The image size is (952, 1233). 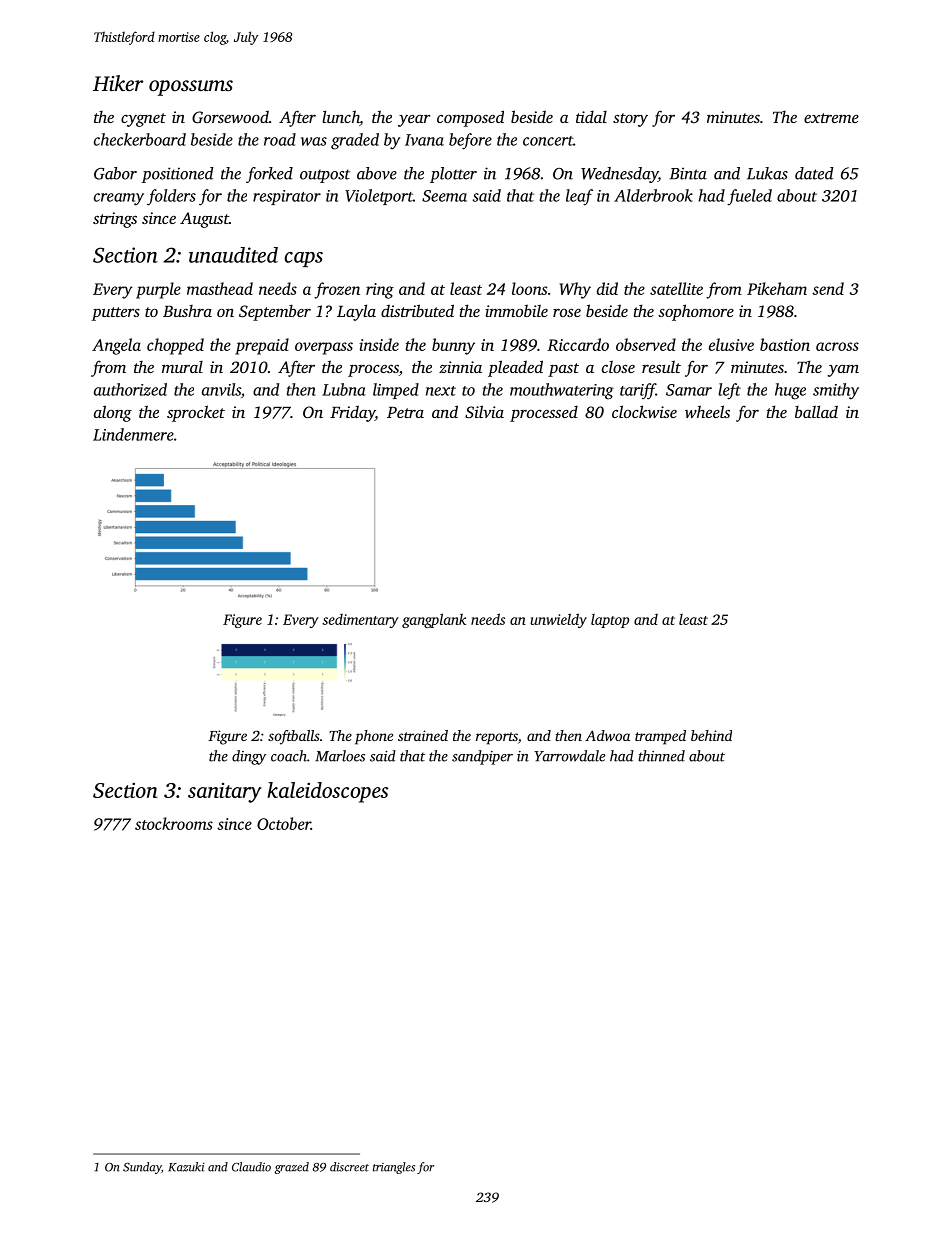 I want to click on tidal, so click(x=591, y=117).
